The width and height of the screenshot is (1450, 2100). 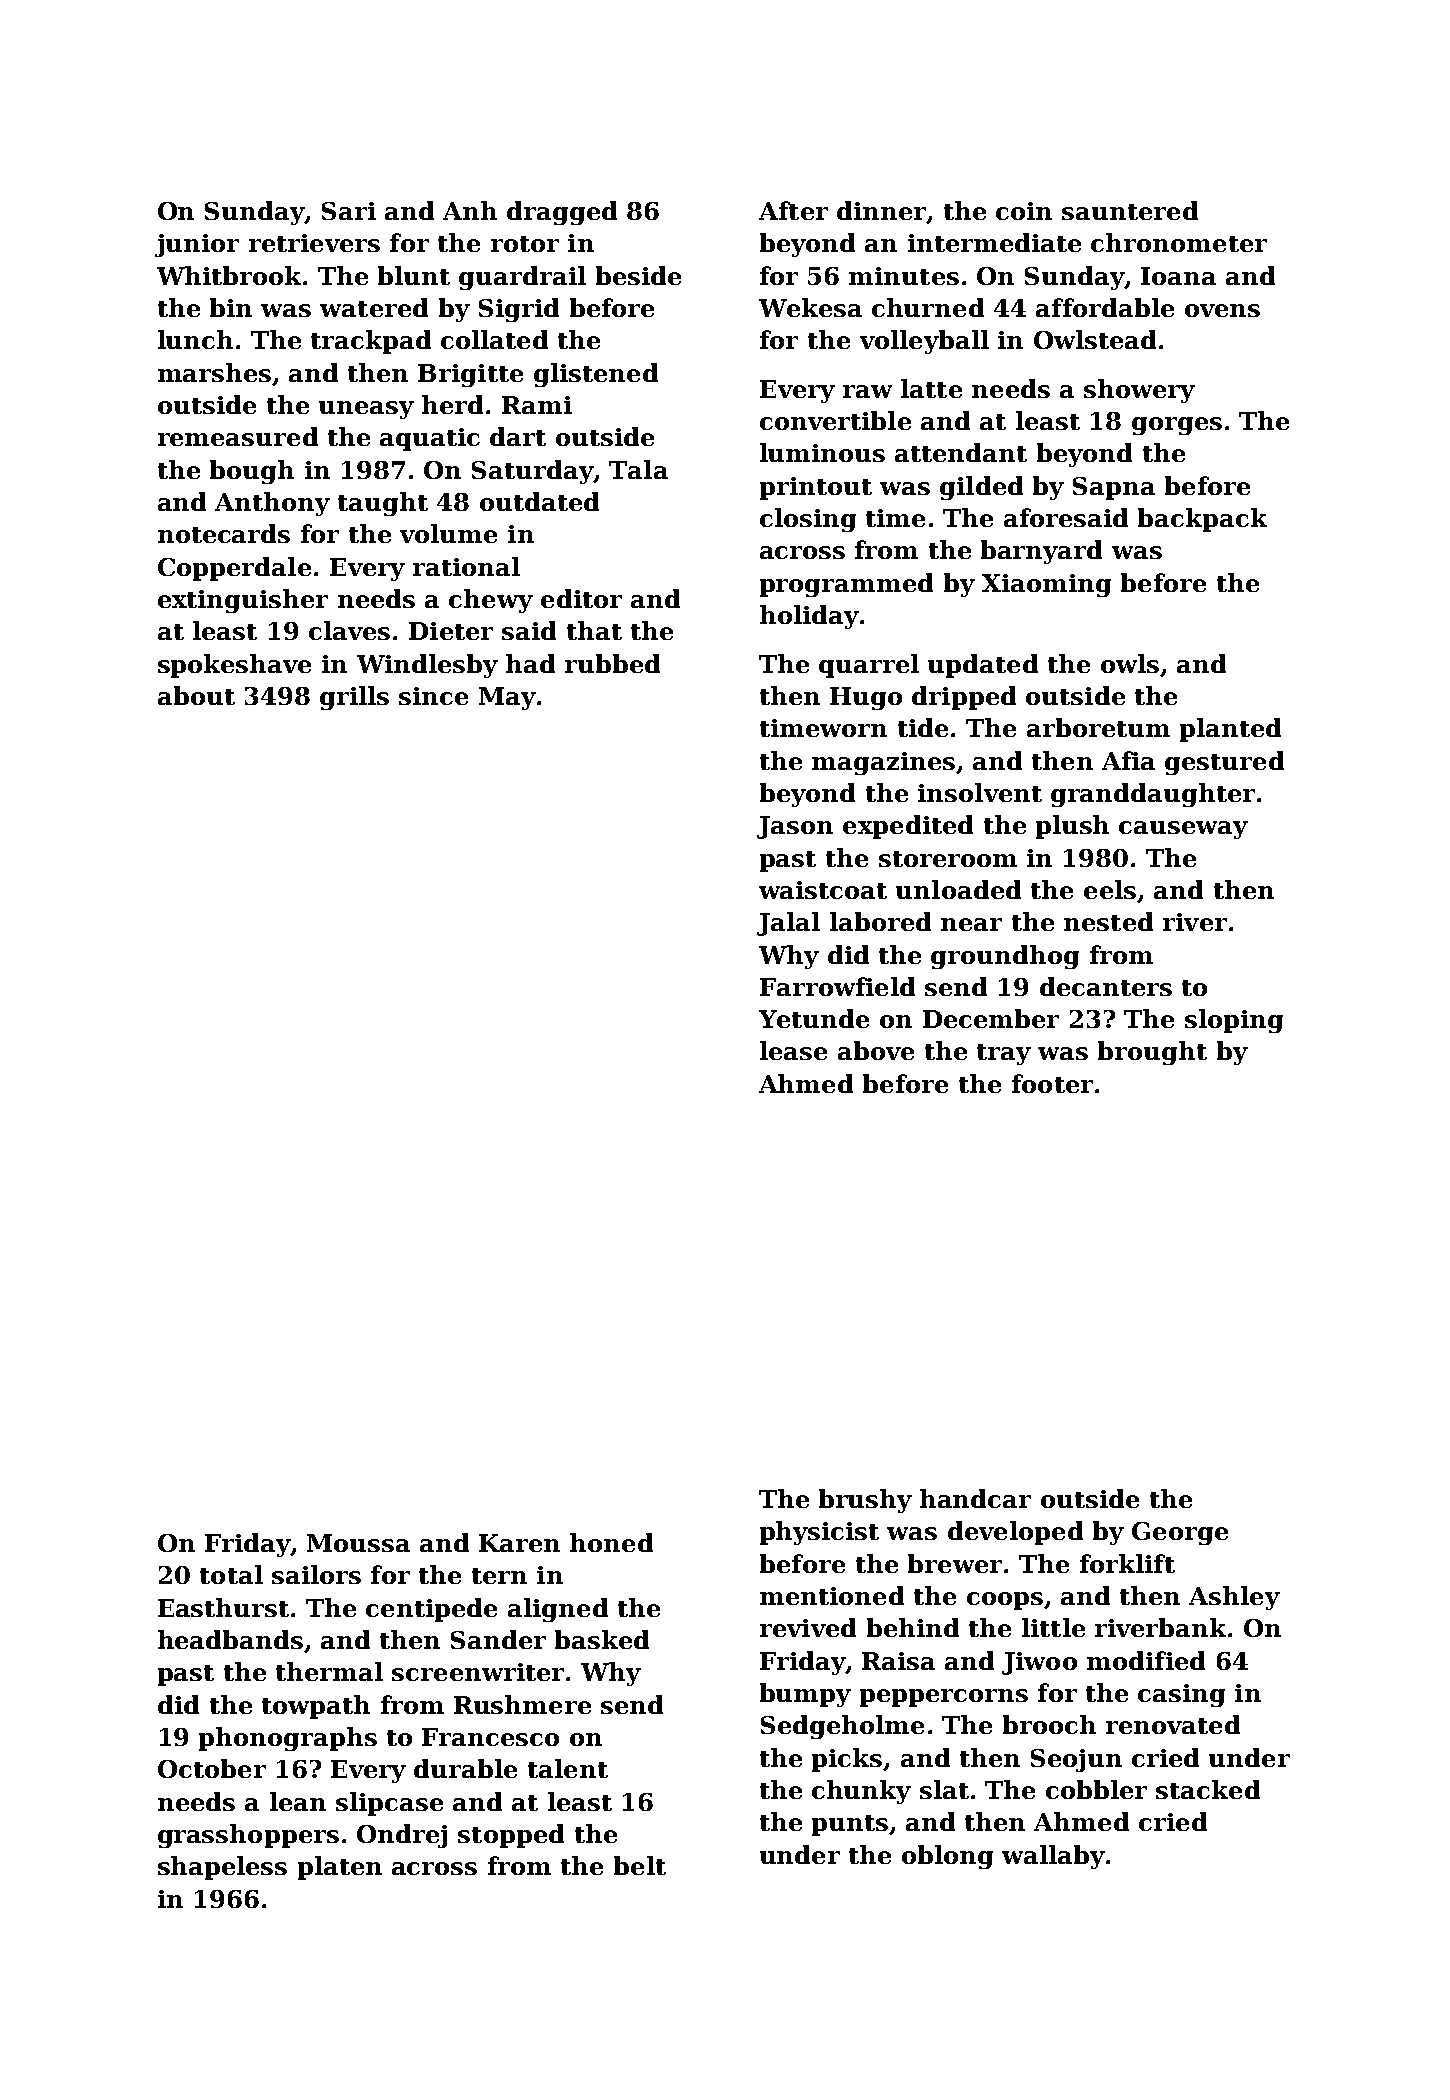 I want to click on Sari, so click(x=349, y=211).
